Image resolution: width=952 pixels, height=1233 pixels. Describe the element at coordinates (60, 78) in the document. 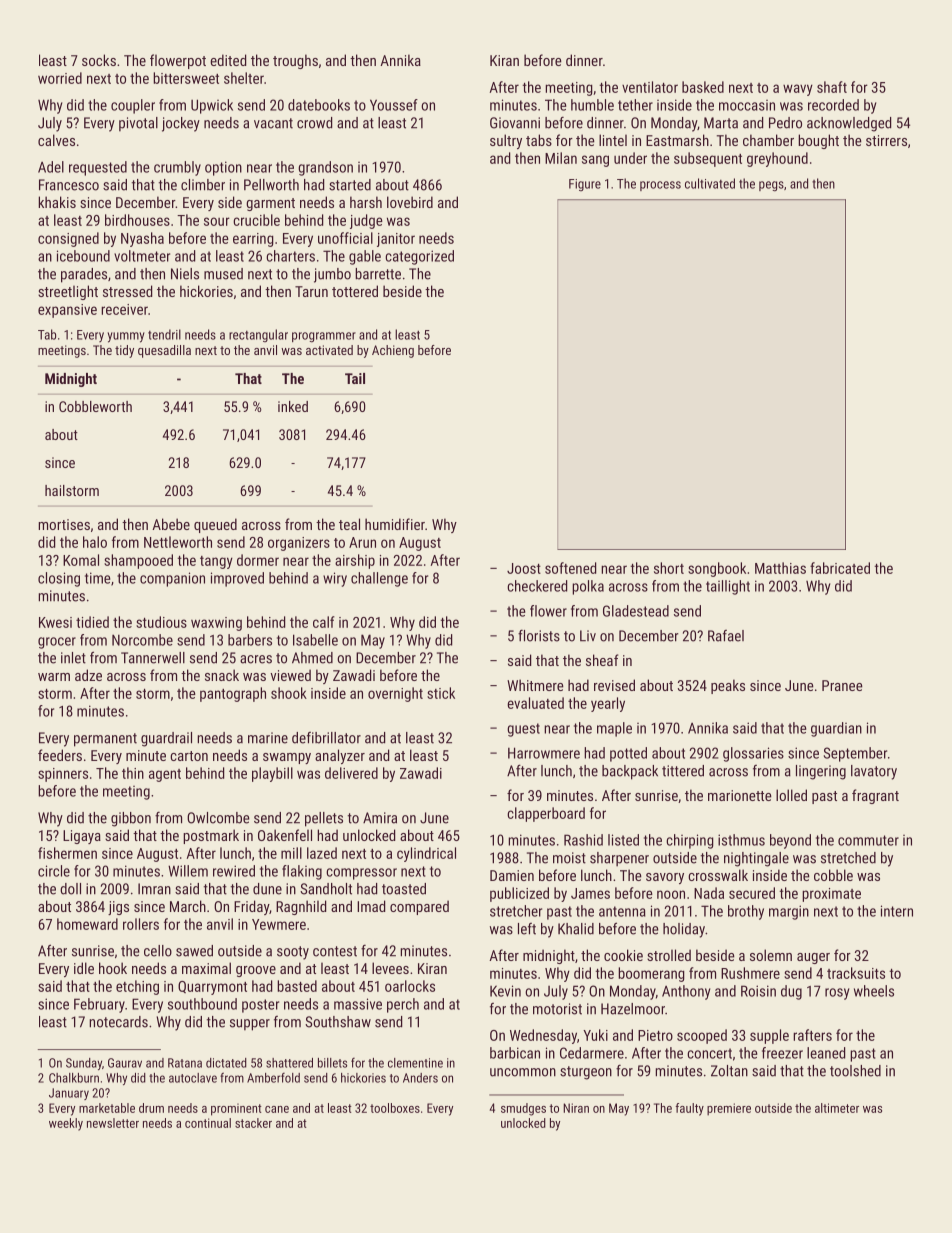

I see `worried` at that location.
